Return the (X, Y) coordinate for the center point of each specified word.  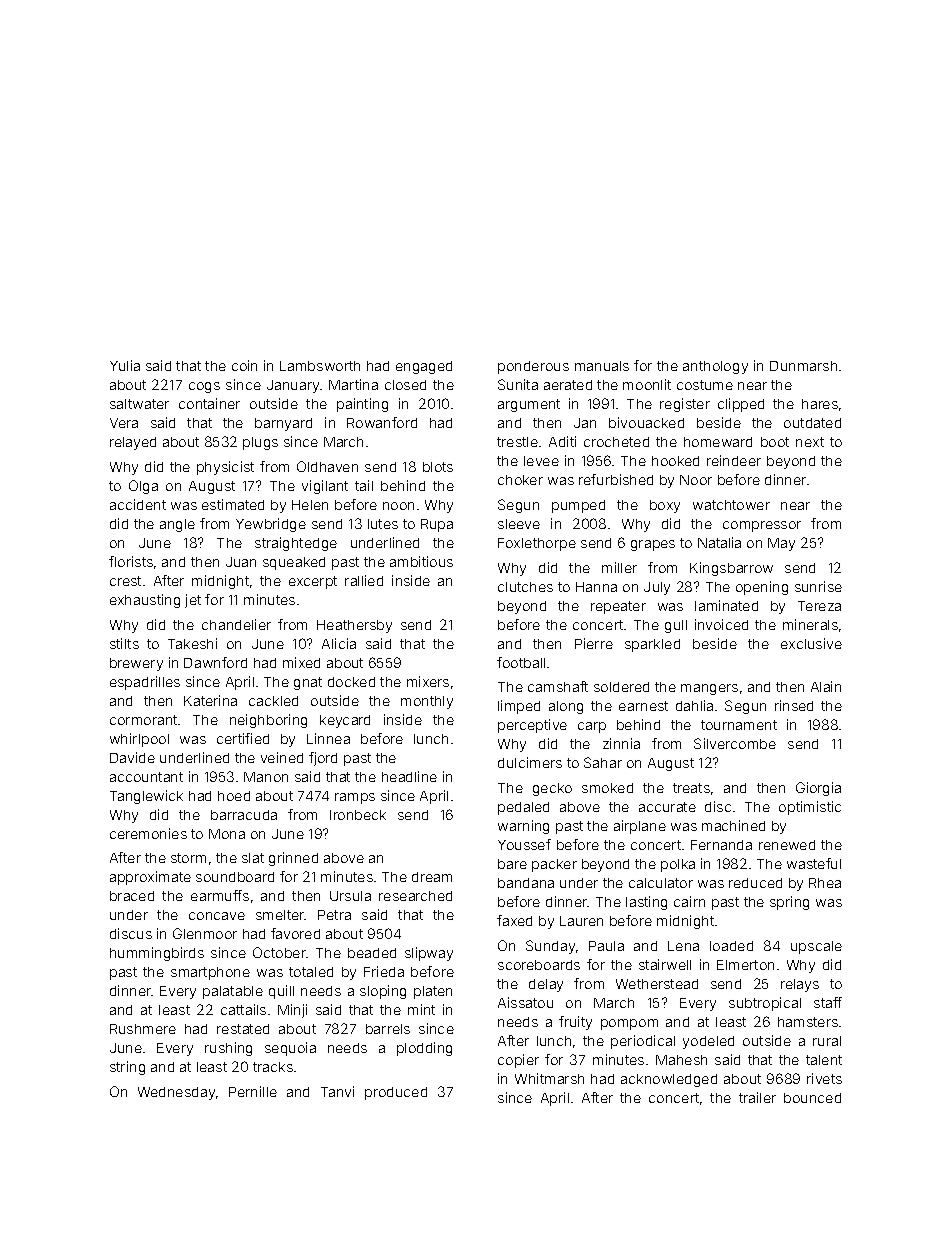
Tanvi (337, 1091)
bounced (812, 1098)
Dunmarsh (803, 366)
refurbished (616, 479)
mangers (709, 689)
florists (131, 561)
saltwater (139, 404)
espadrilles (145, 683)
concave (217, 916)
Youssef (524, 844)
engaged (424, 367)
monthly (427, 702)
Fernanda (721, 845)
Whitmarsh (549, 1078)
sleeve (519, 524)
